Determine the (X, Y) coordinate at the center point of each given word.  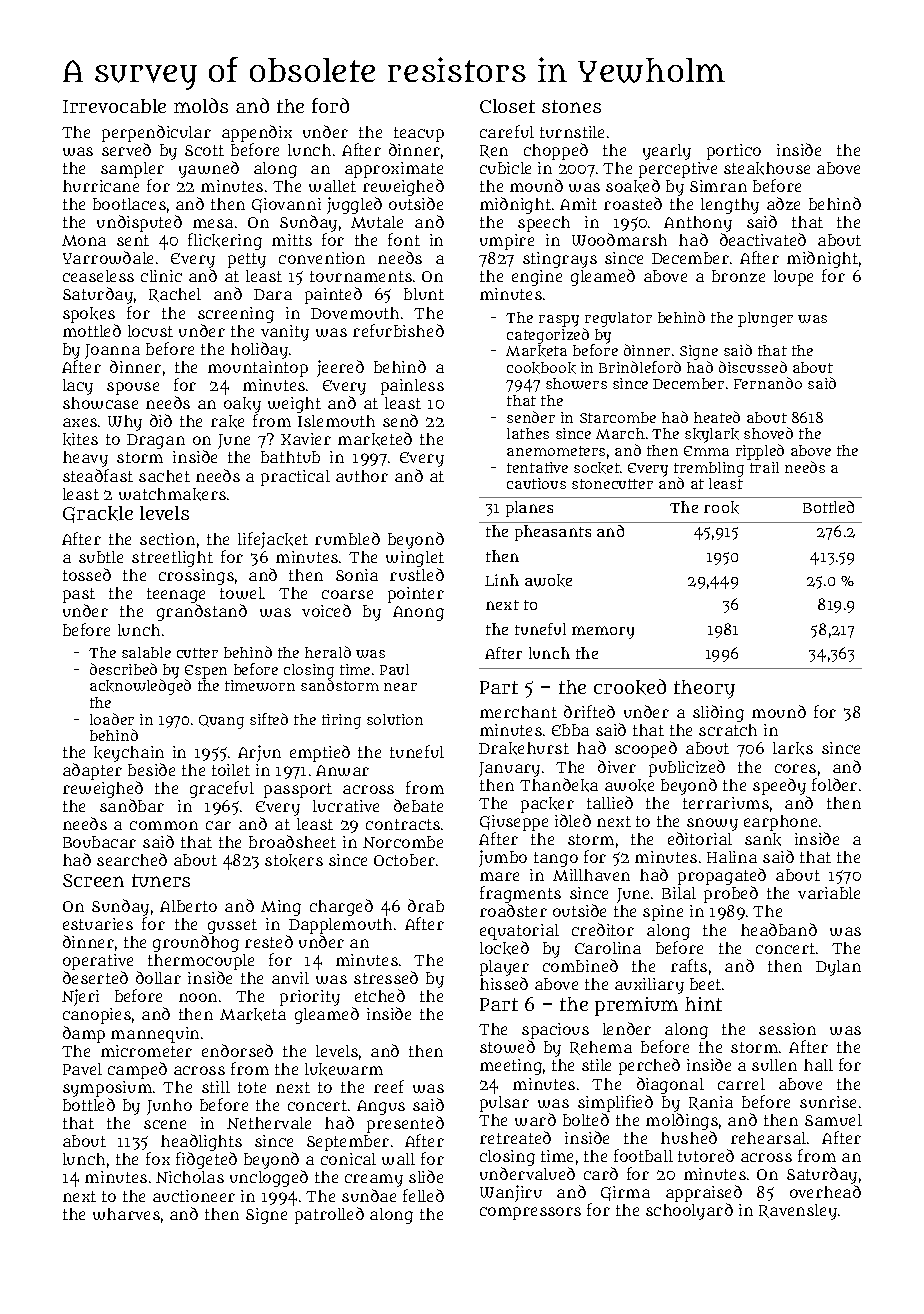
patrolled (329, 1215)
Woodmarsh (619, 239)
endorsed (237, 1050)
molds (201, 105)
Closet (507, 106)
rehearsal (768, 1138)
